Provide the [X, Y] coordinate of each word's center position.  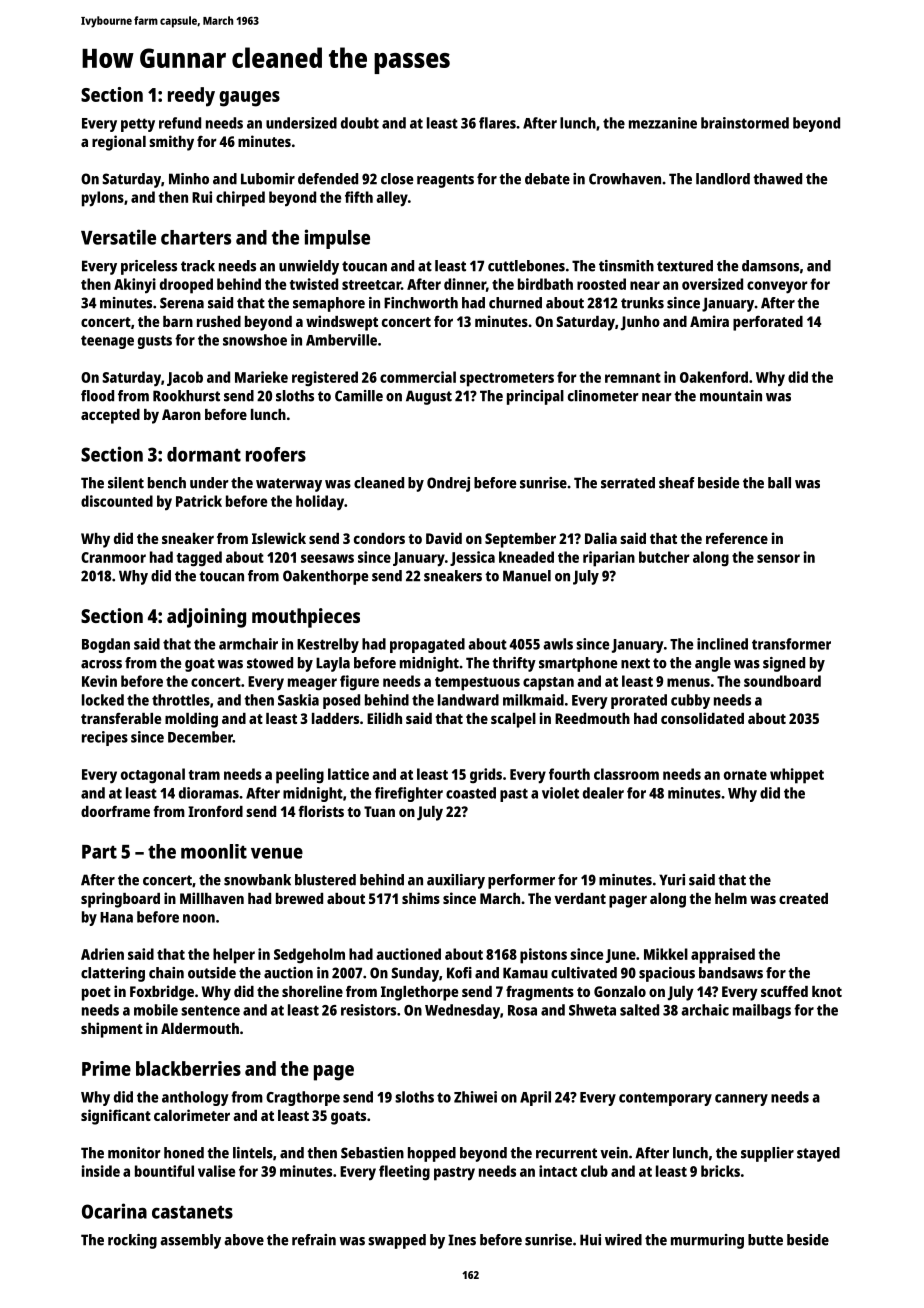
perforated [768, 323]
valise [216, 1171]
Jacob [185, 378]
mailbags [762, 1011]
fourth [569, 774]
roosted [601, 284]
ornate [745, 775]
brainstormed [745, 123]
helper [234, 956]
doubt [360, 123]
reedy [191, 97]
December [200, 737]
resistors [368, 1010]
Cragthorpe [303, 1098]
